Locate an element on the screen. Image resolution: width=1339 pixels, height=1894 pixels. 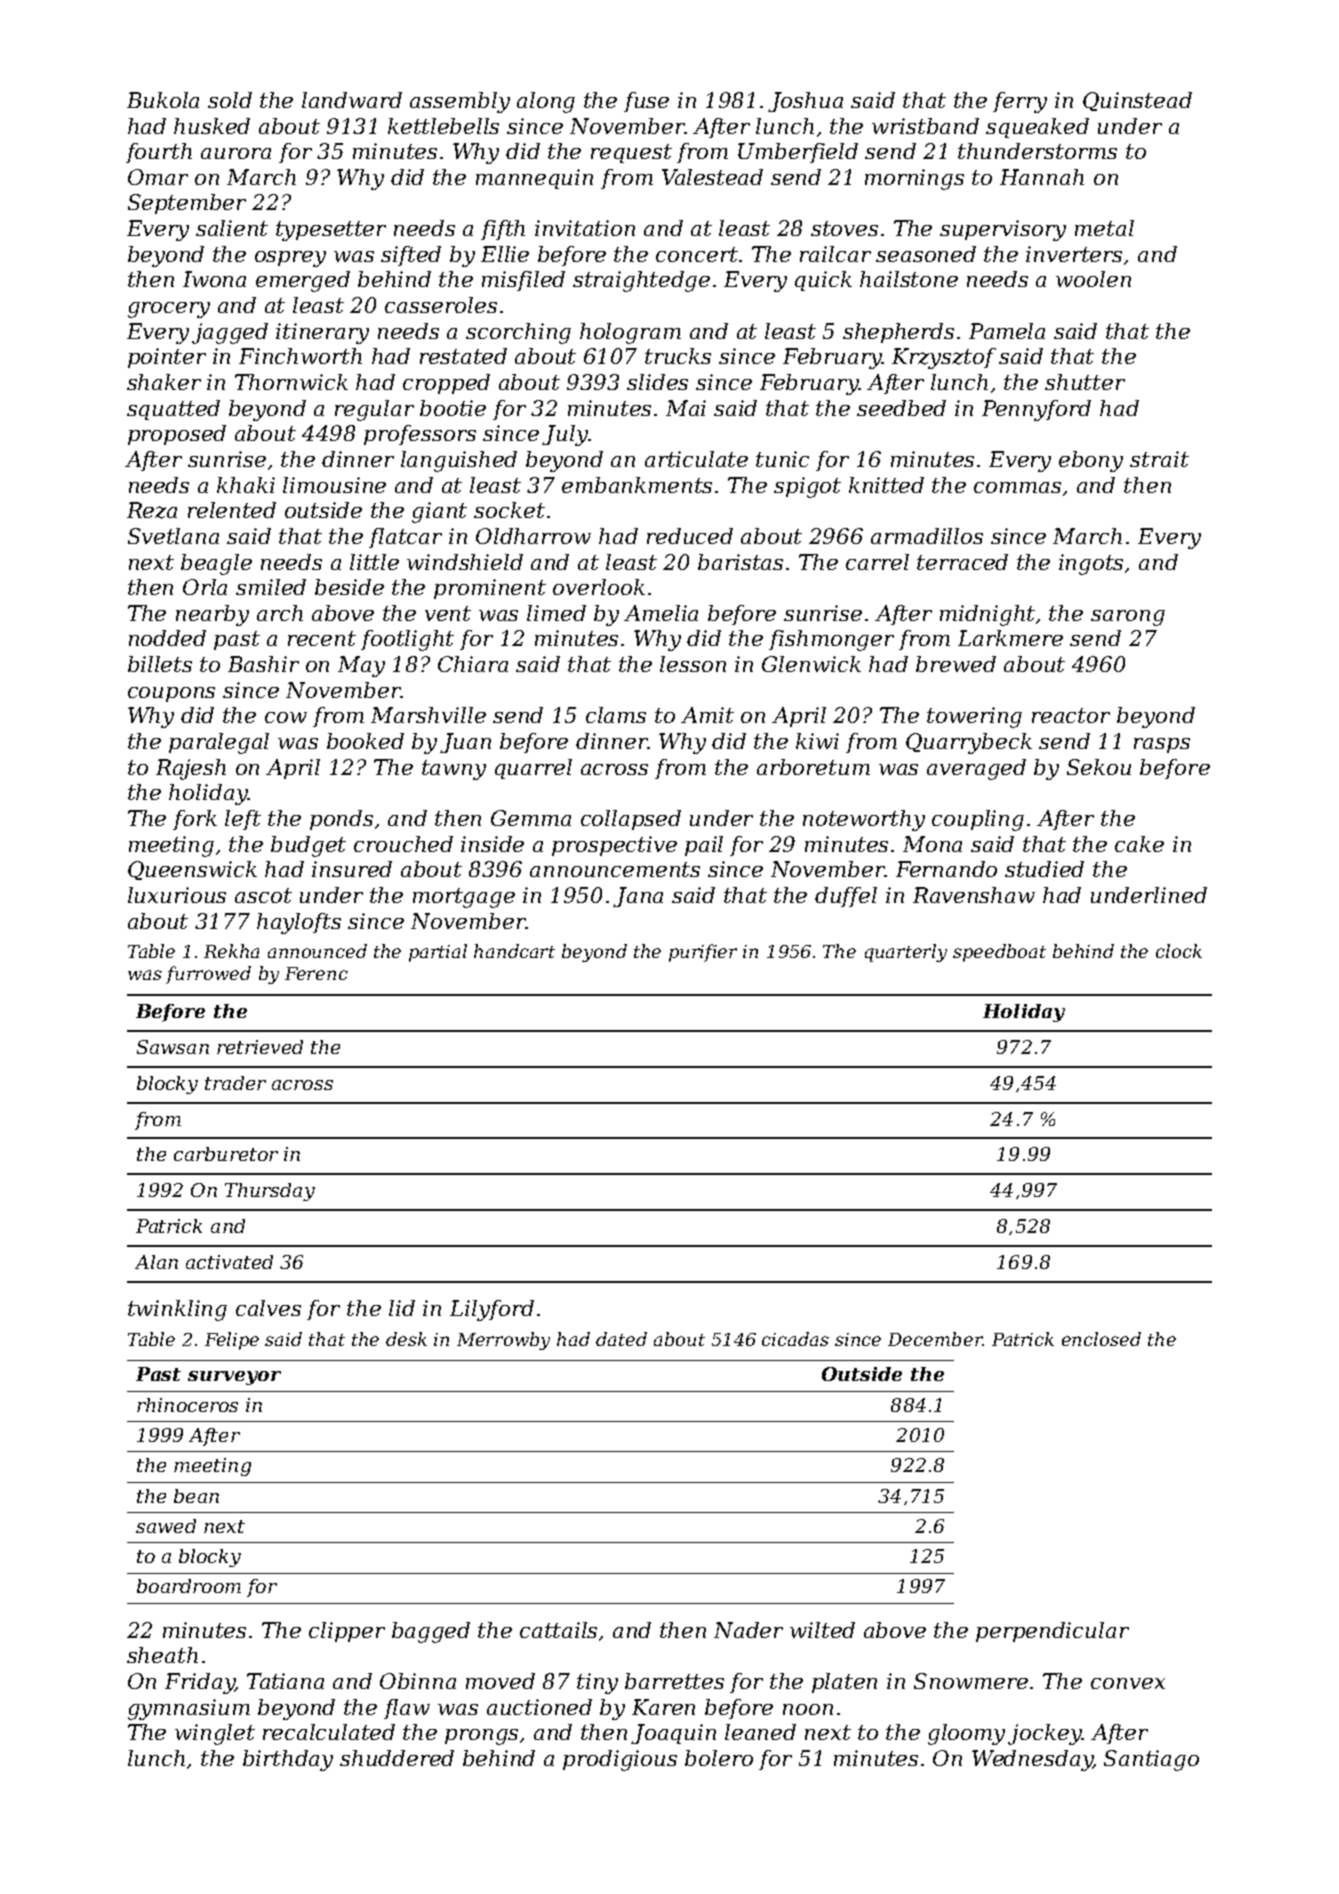
enclosed is located at coordinates (1101, 1339).
